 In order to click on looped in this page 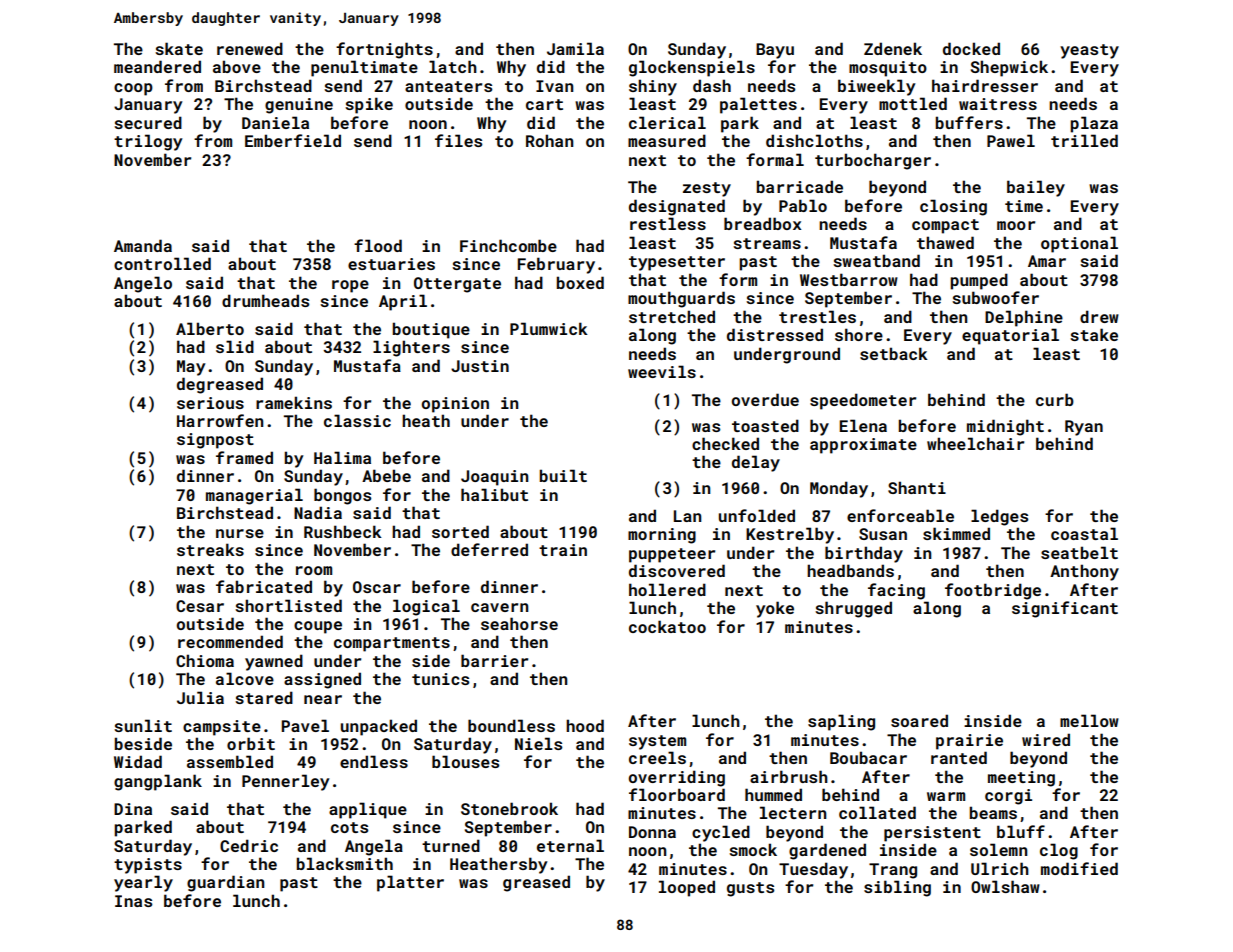, I will do `click(687, 888)`.
